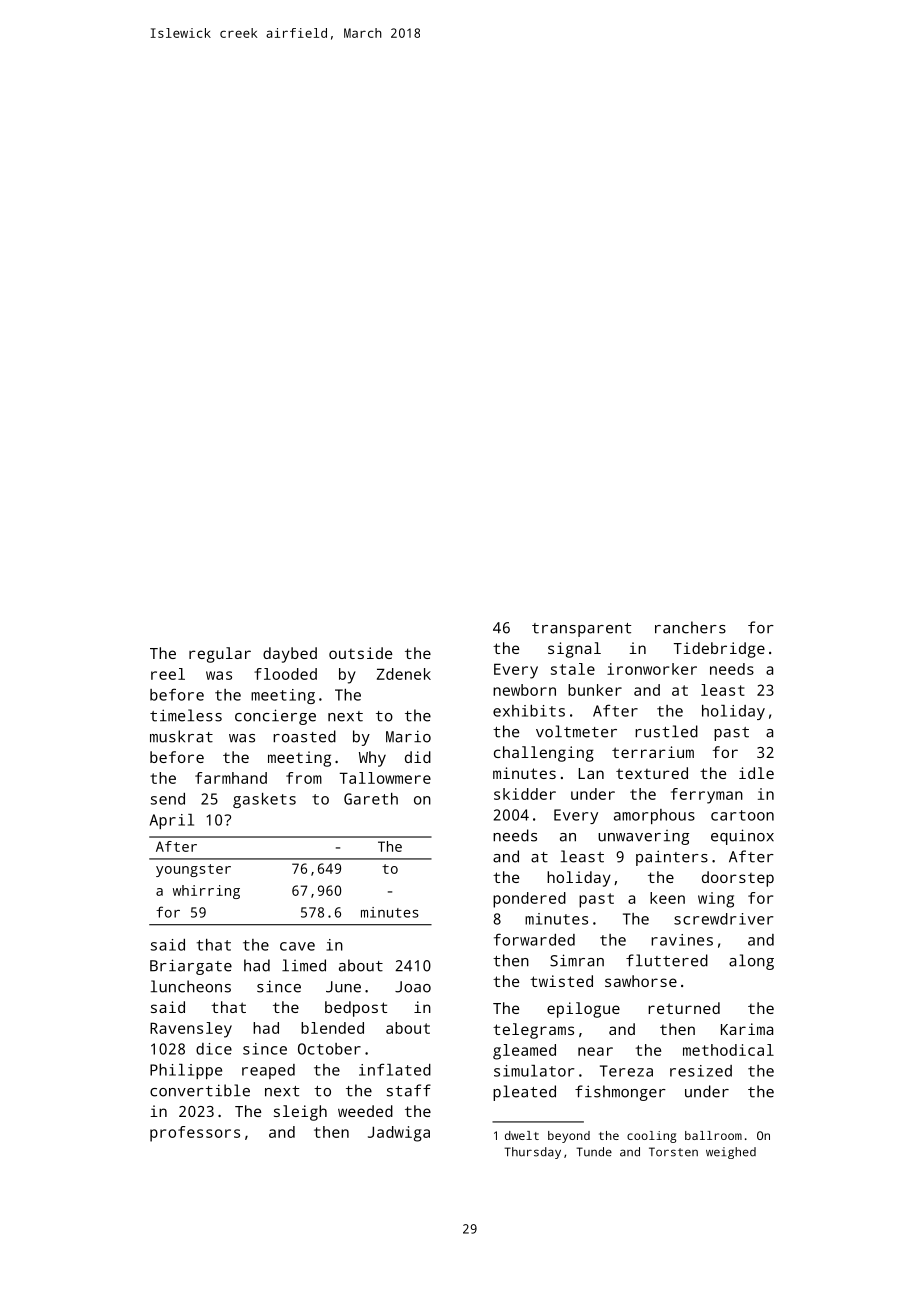 The width and height of the screenshot is (924, 1311). Describe the element at coordinates (701, 1071) in the screenshot. I see `resized` at that location.
